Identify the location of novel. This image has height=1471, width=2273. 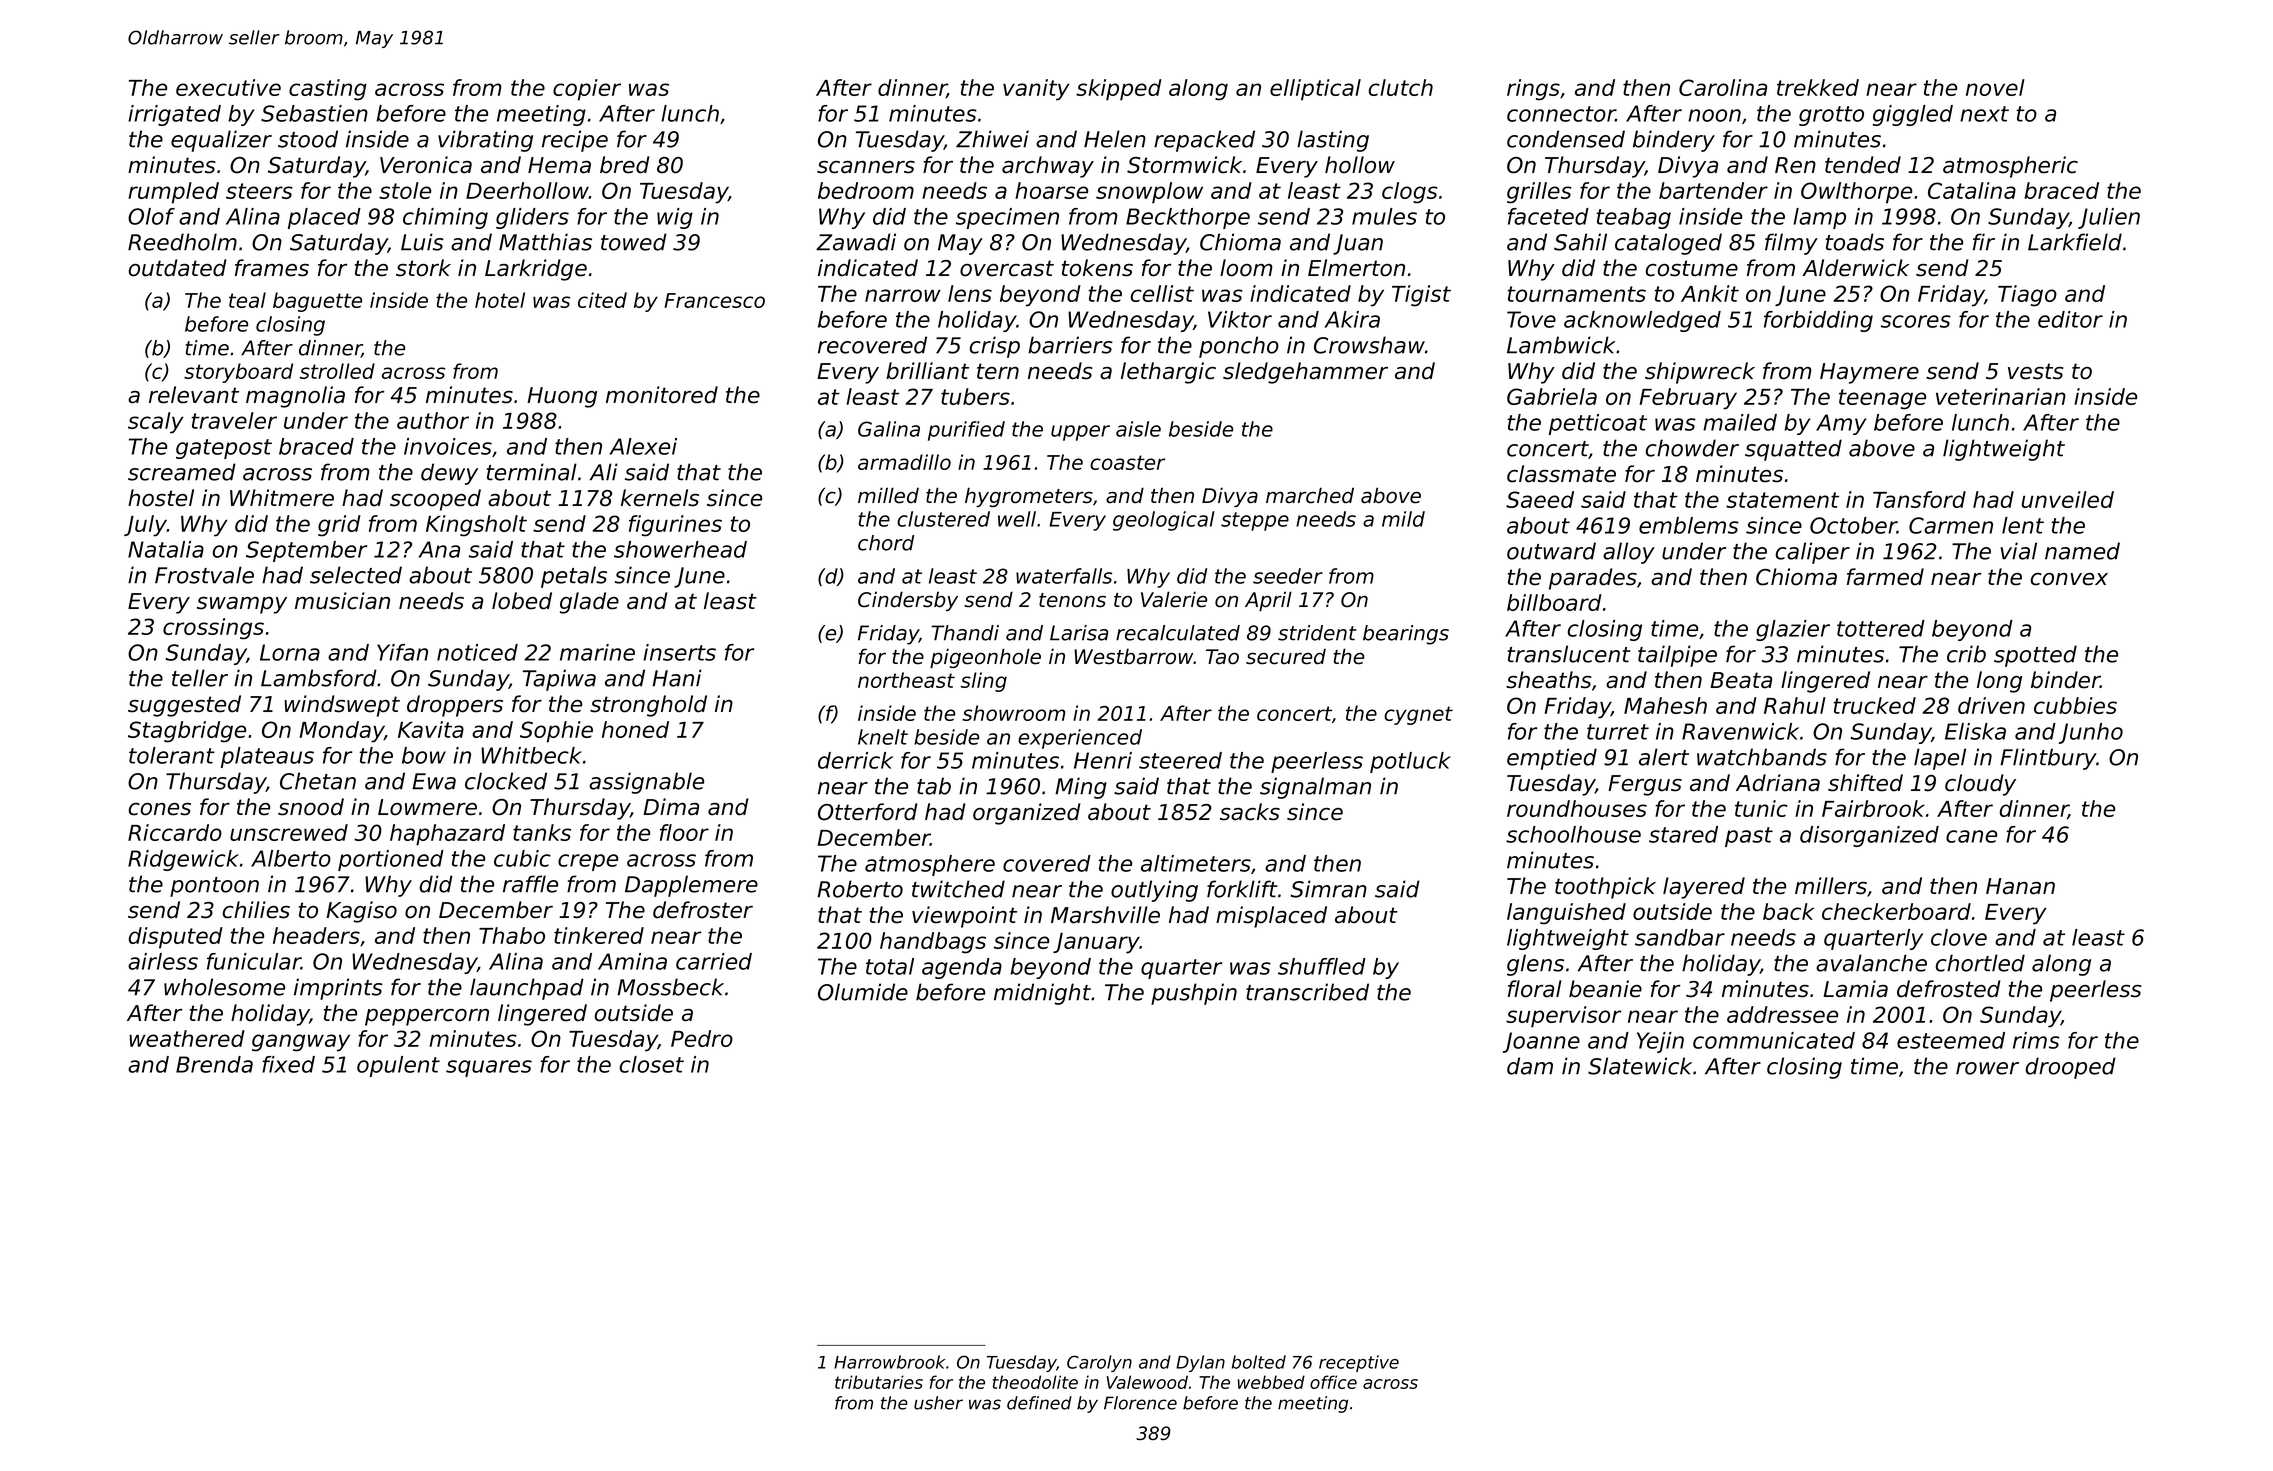
(1995, 87).
